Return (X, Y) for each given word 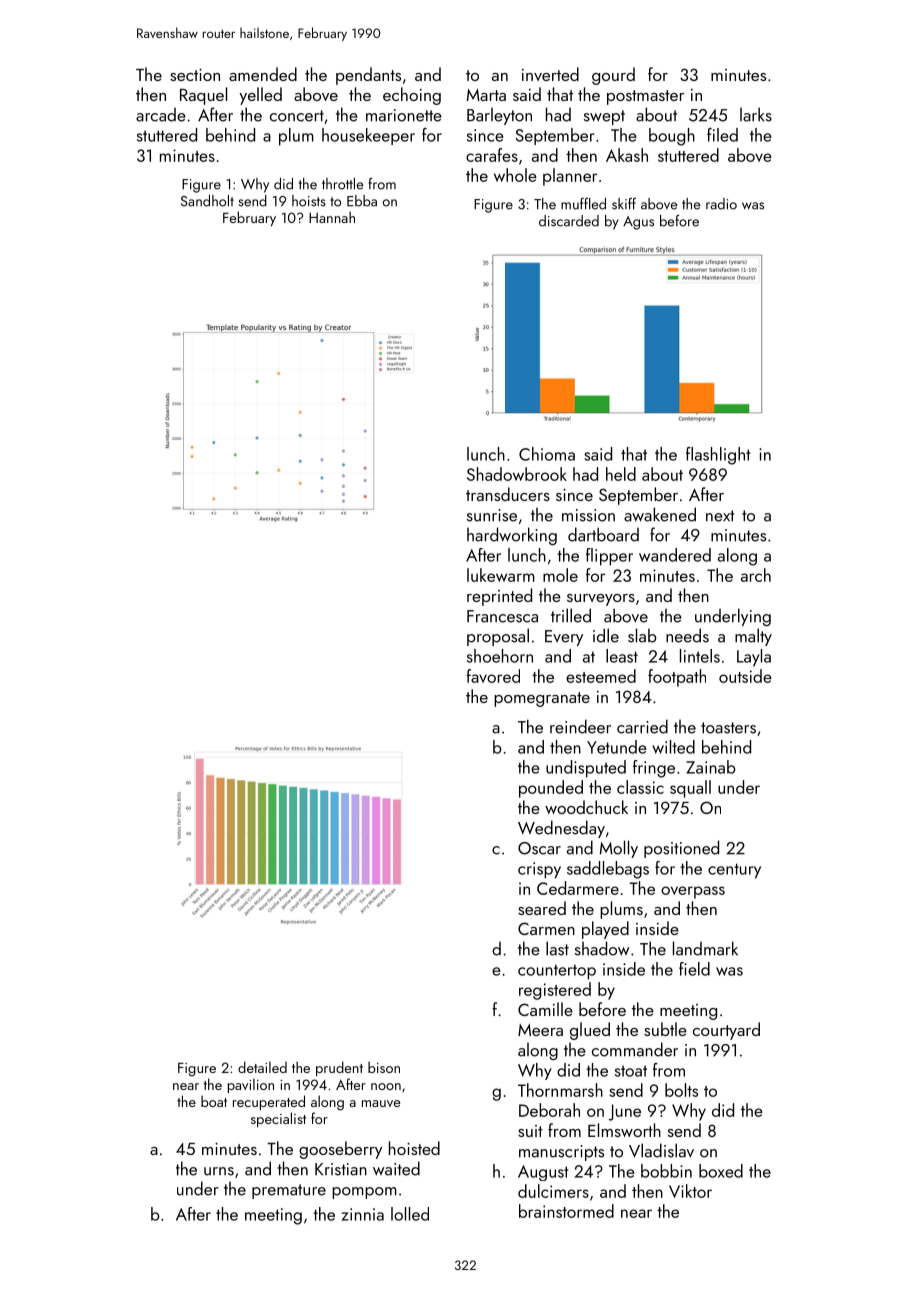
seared (542, 908)
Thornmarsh (560, 1090)
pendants (368, 76)
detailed (262, 1067)
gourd (613, 76)
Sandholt (207, 201)
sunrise (492, 515)
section (195, 75)
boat (214, 1101)
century (734, 871)
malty (753, 637)
